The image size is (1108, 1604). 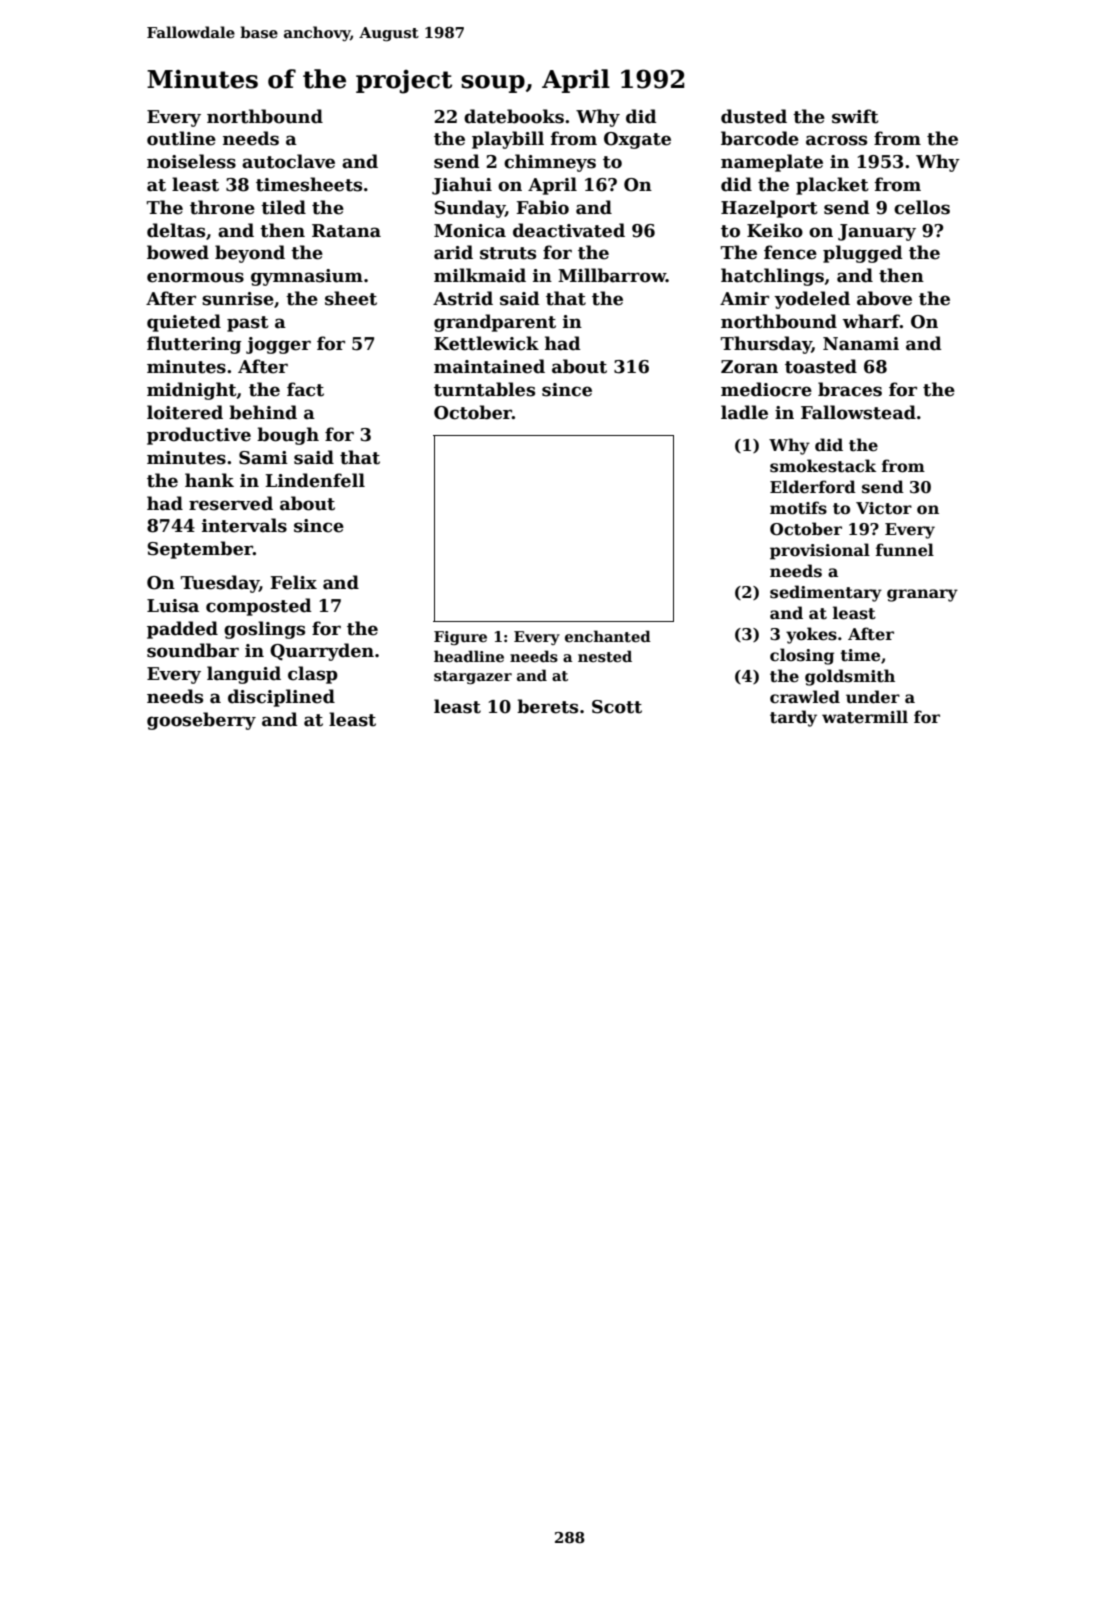 What do you see at coordinates (772, 163) in the screenshot?
I see `nameplate` at bounding box center [772, 163].
